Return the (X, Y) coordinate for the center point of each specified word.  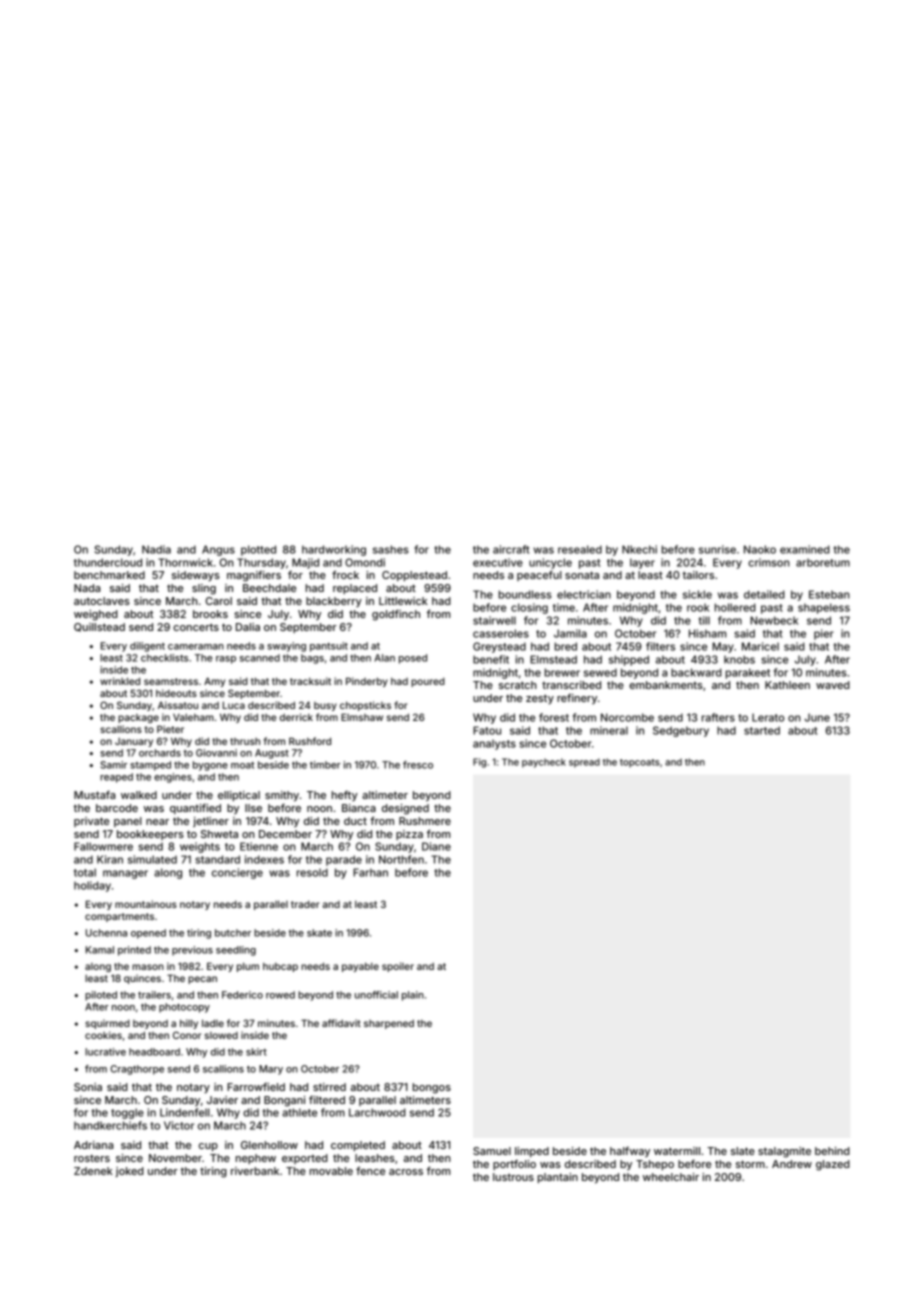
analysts (494, 744)
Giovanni (216, 753)
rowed (280, 995)
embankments (666, 685)
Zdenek (93, 1171)
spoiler (398, 967)
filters (660, 646)
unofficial (376, 995)
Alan (384, 658)
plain (413, 996)
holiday (92, 886)
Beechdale (269, 588)
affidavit (341, 1023)
